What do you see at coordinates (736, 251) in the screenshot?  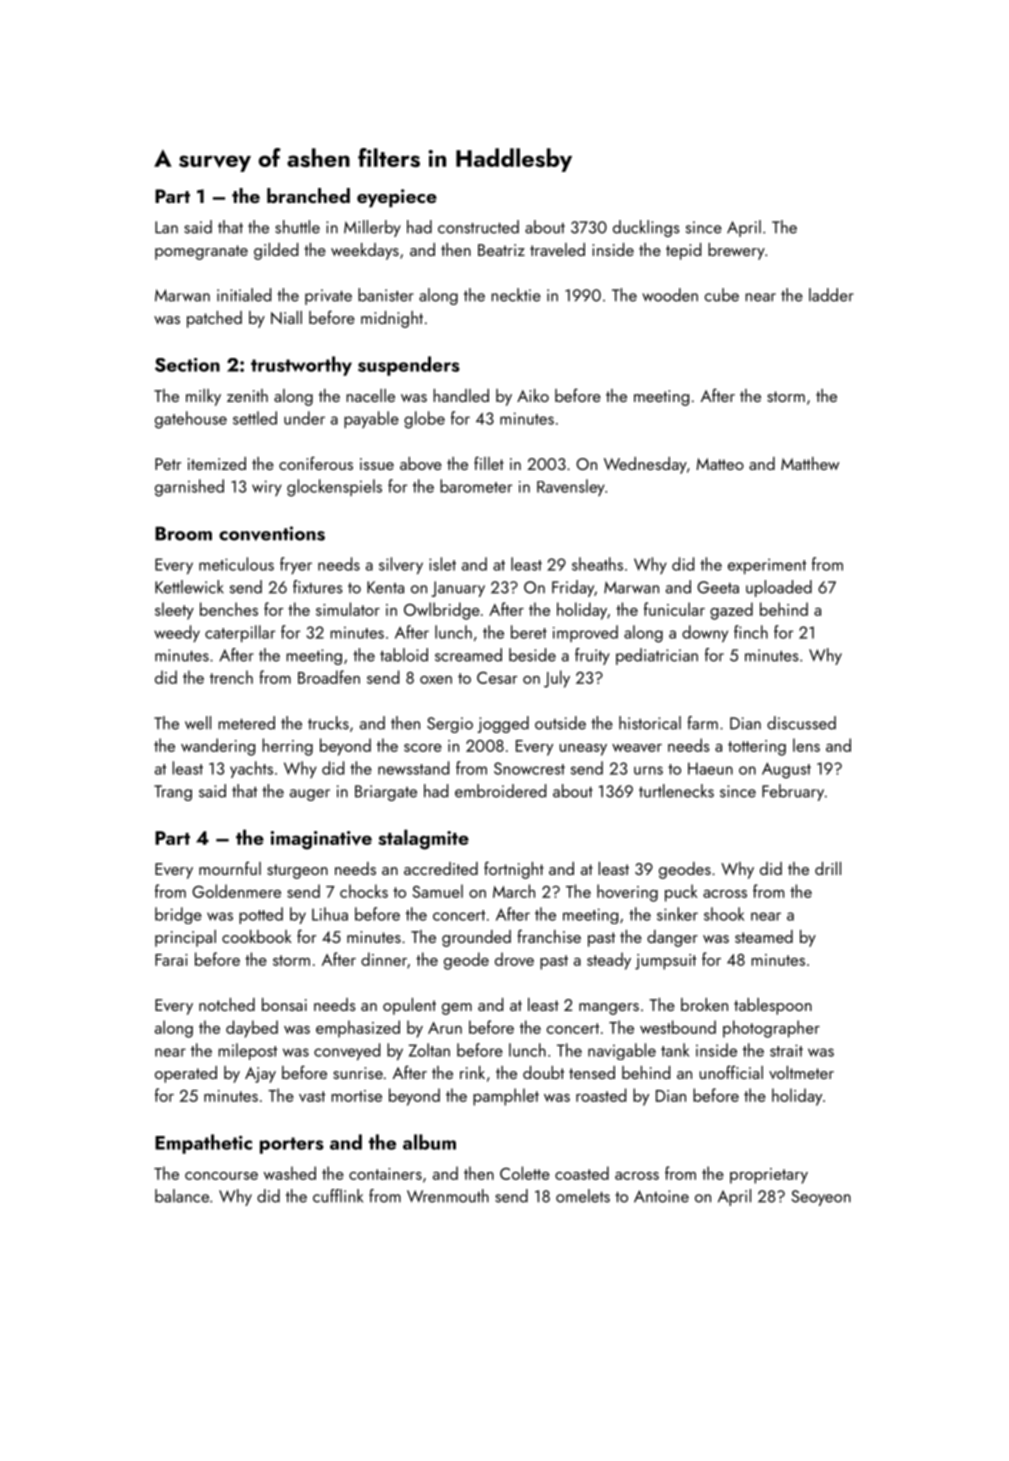 I see `brewery` at bounding box center [736, 251].
